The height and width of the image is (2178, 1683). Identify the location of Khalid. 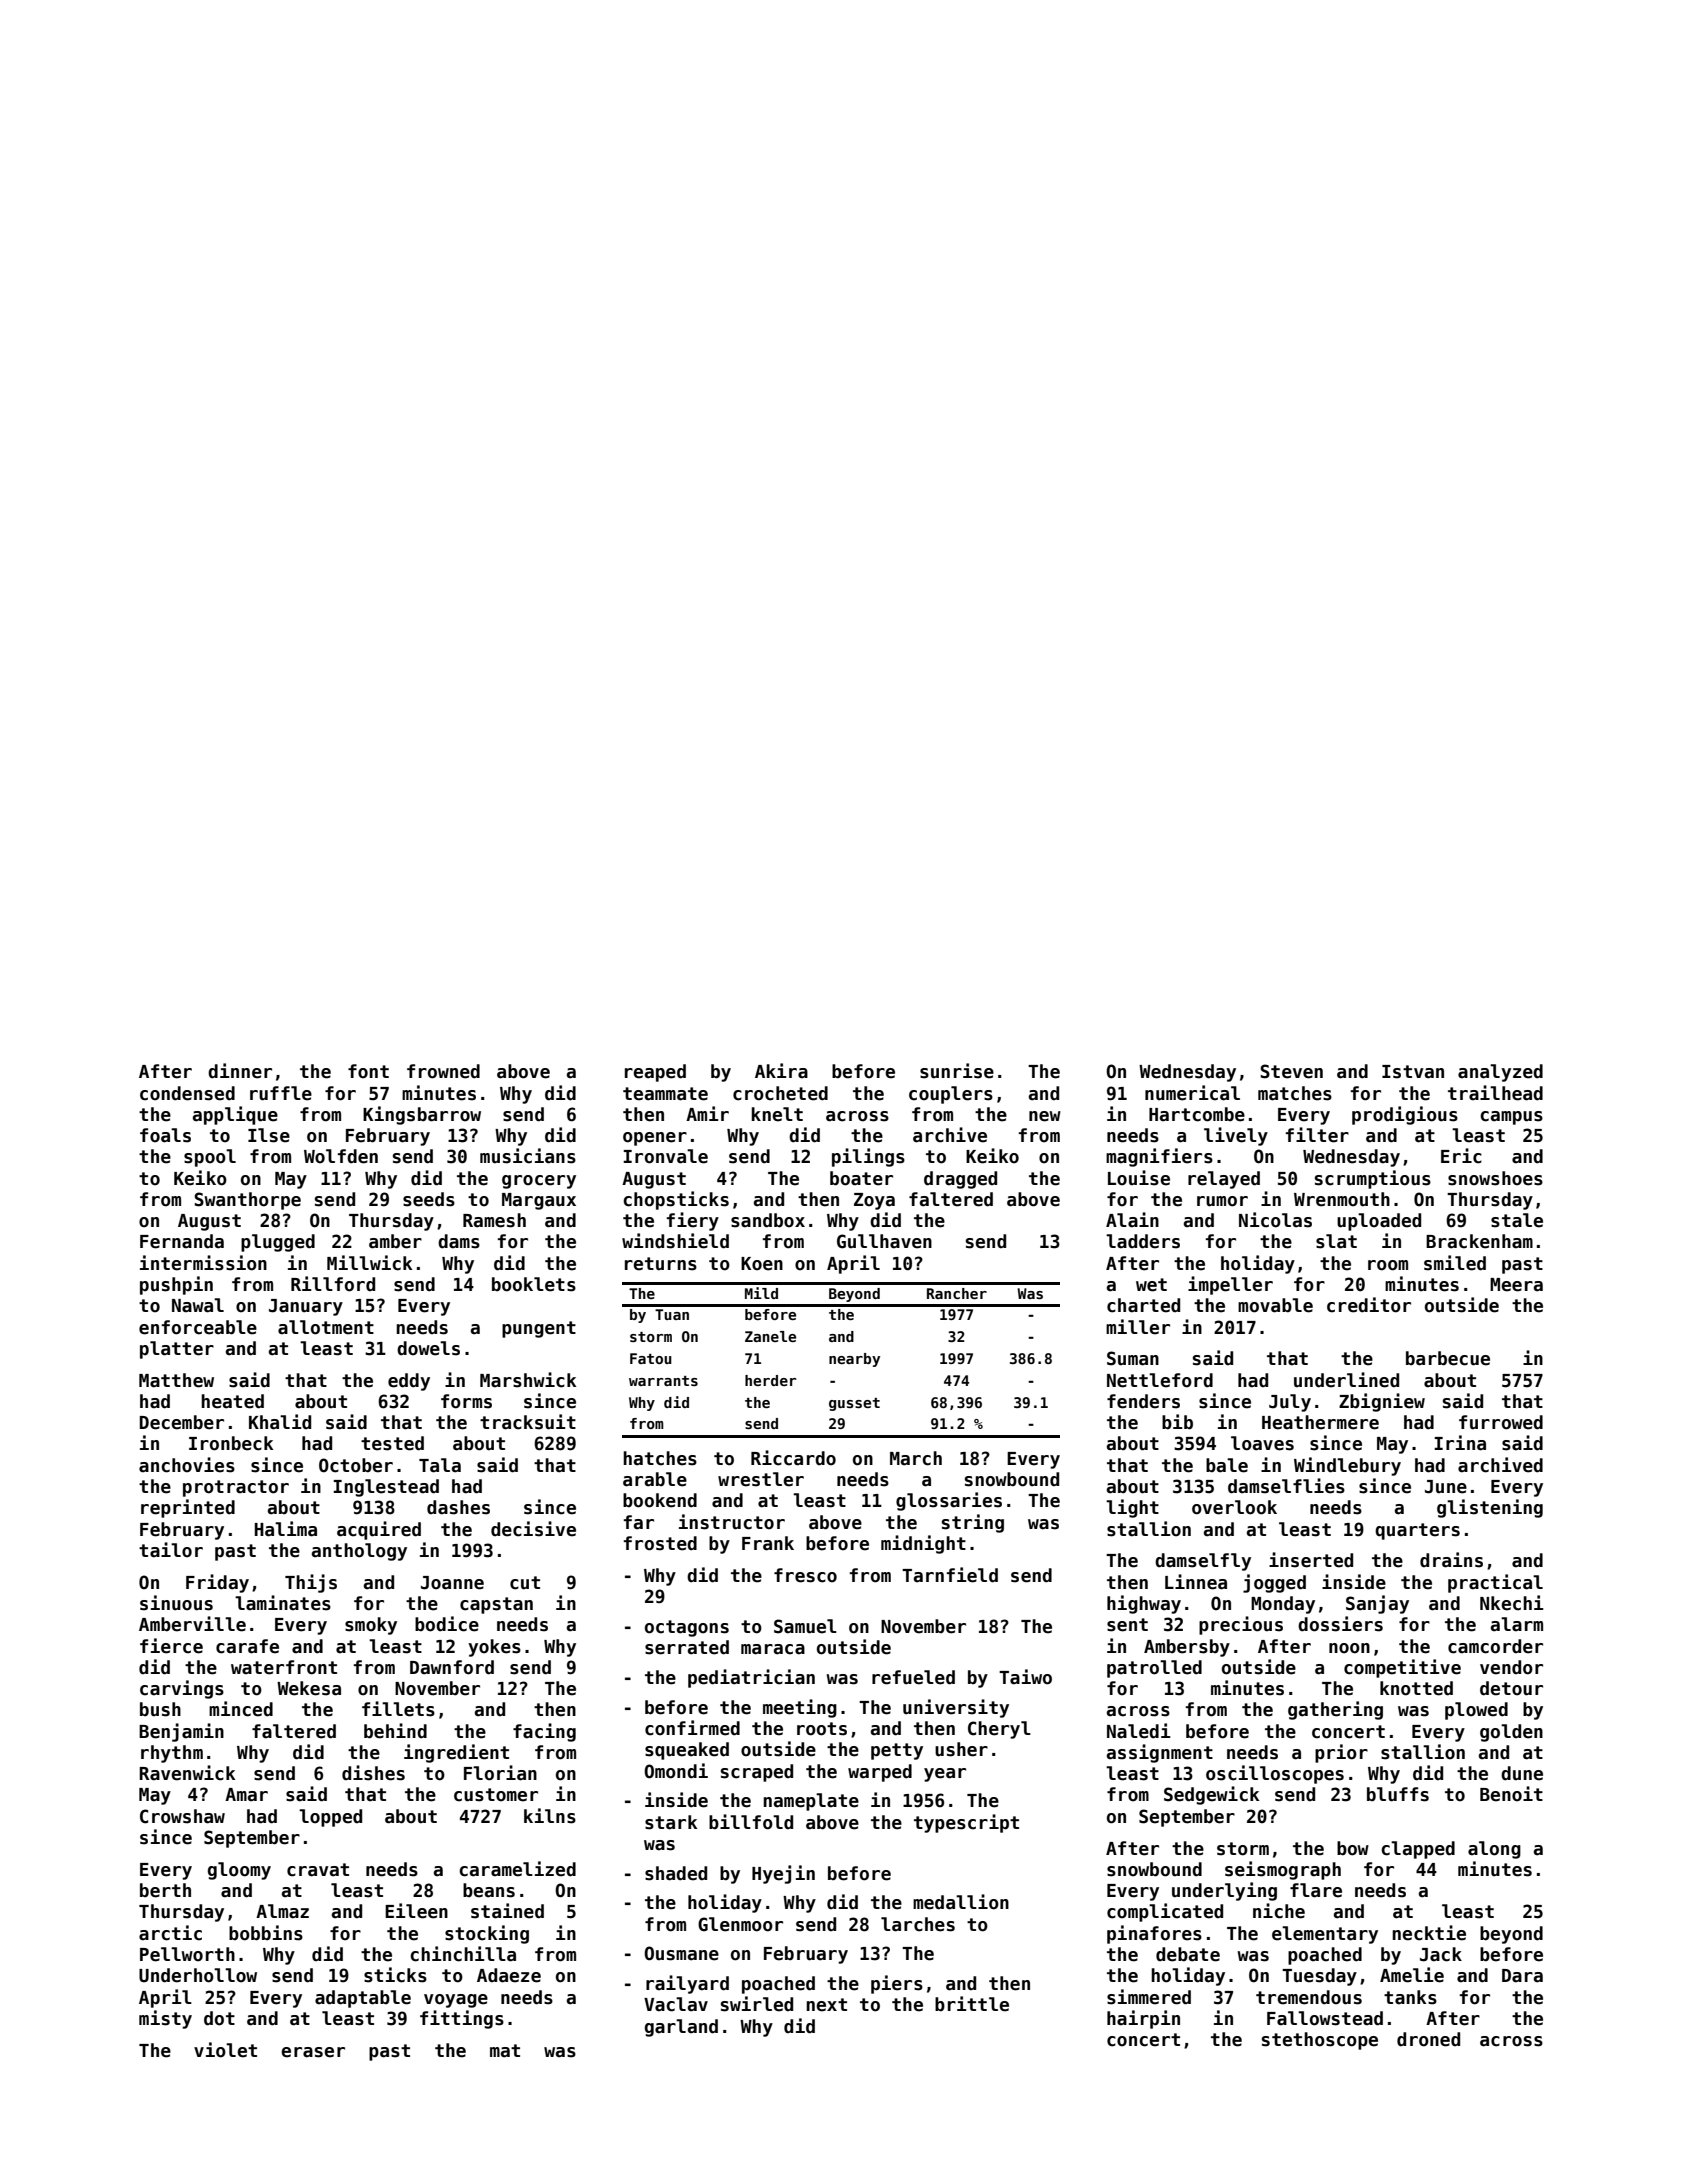
(280, 1422).
